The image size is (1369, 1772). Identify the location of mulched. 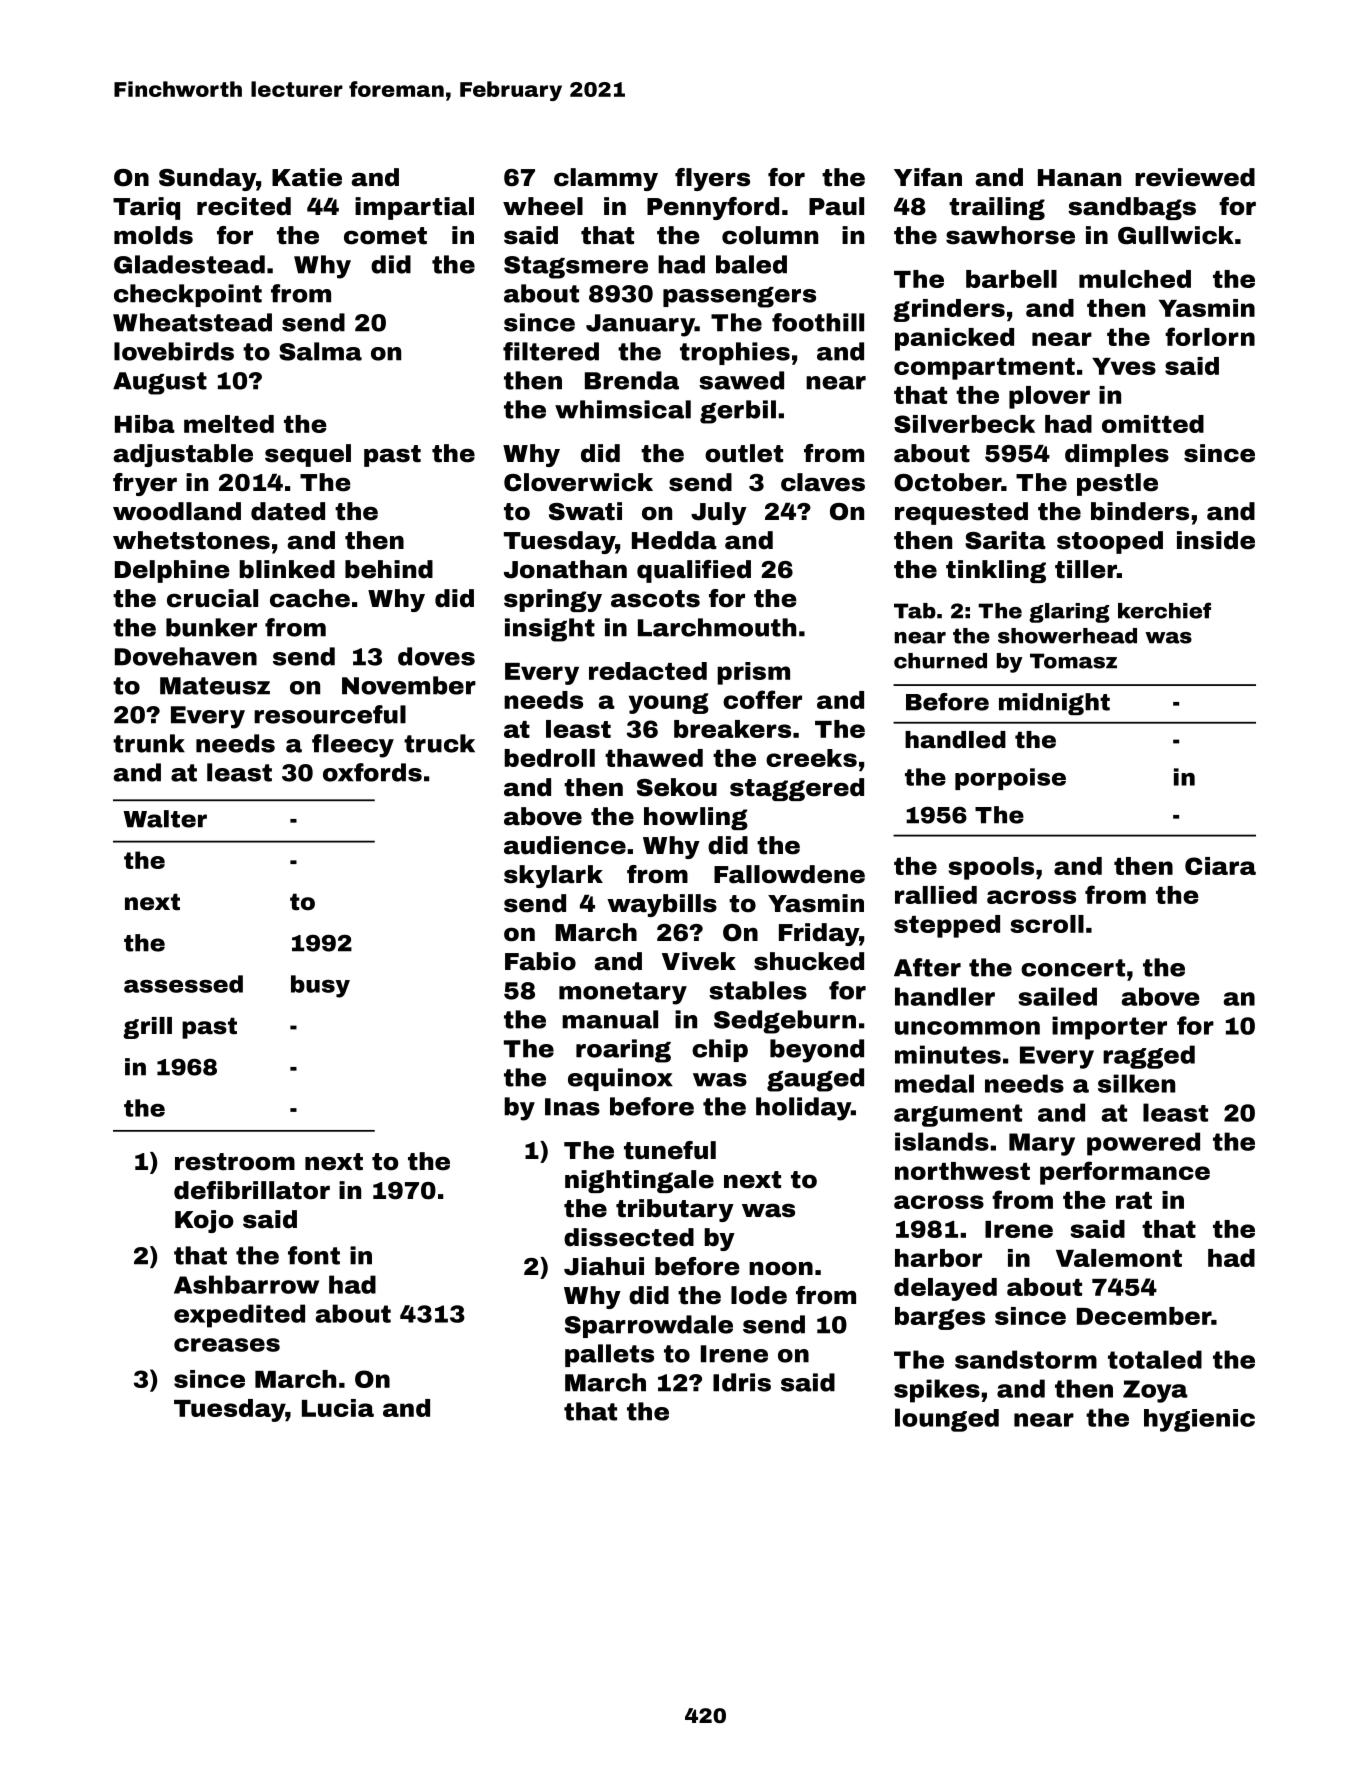
(1135, 279).
